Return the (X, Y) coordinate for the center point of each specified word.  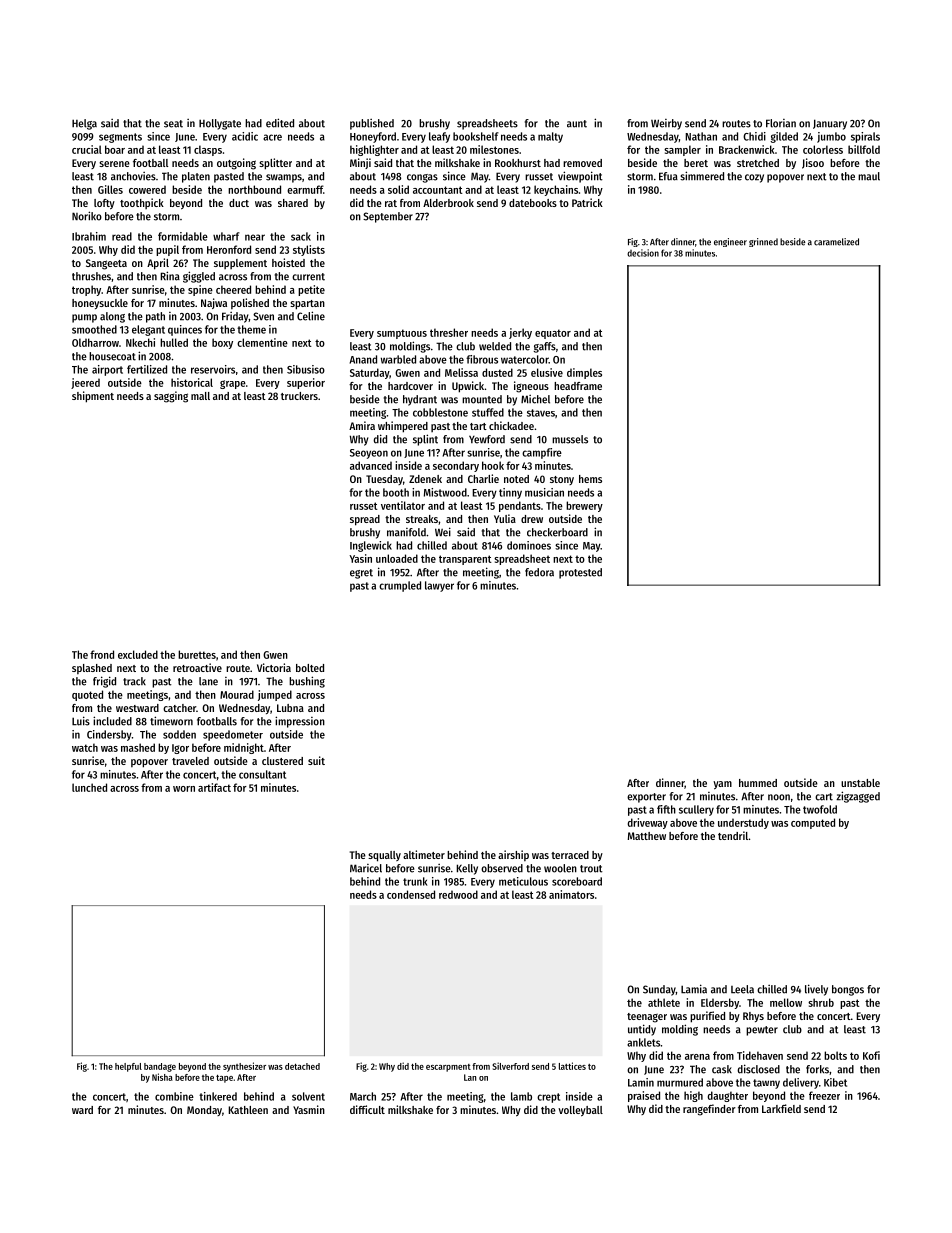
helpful (128, 1067)
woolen (560, 868)
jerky (520, 333)
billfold (864, 149)
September (388, 217)
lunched (89, 787)
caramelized (836, 242)
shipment (93, 397)
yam (722, 785)
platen (196, 177)
